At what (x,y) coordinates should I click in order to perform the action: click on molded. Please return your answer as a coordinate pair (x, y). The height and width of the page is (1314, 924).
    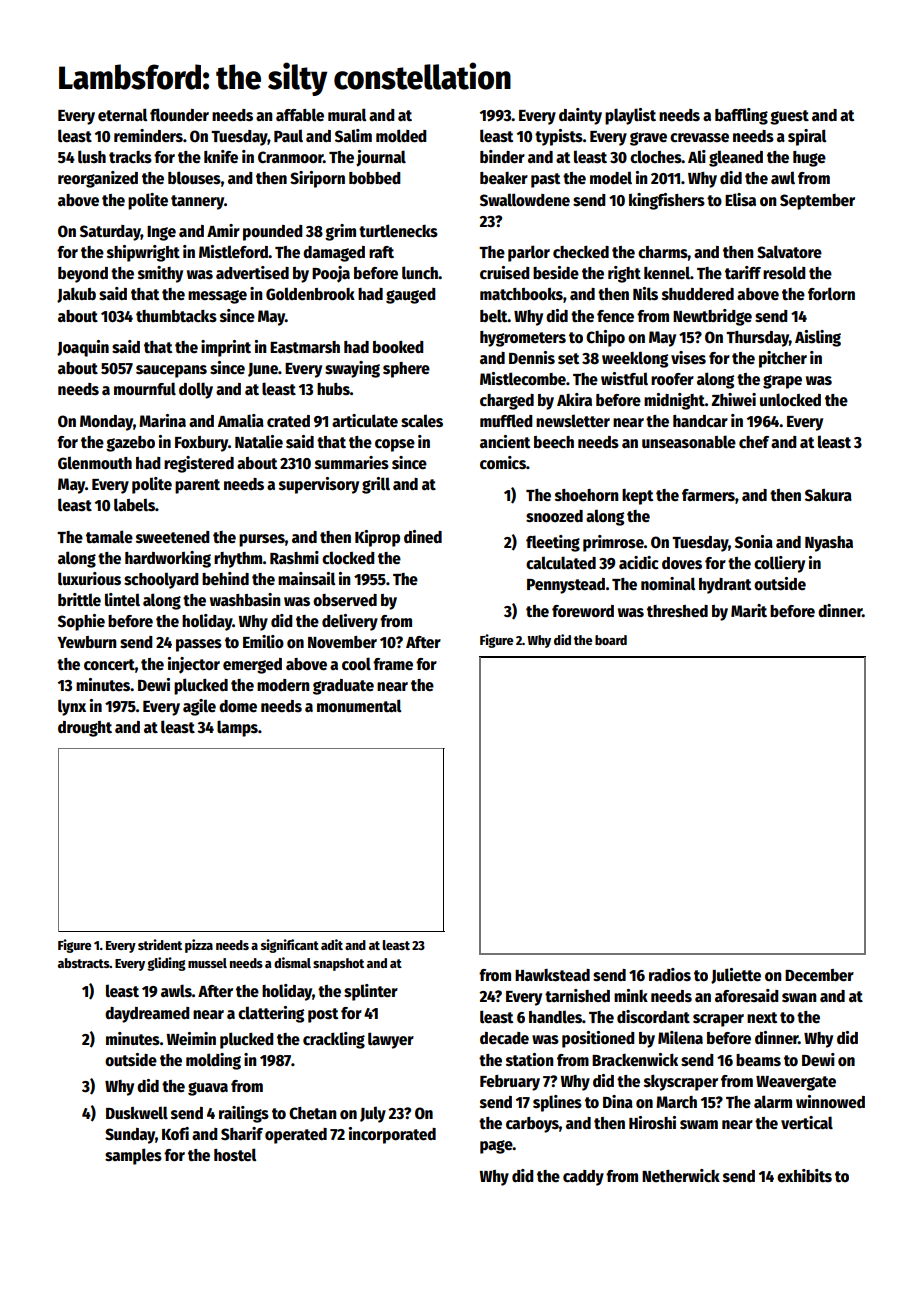
    Looking at the image, I should click on (401, 136).
